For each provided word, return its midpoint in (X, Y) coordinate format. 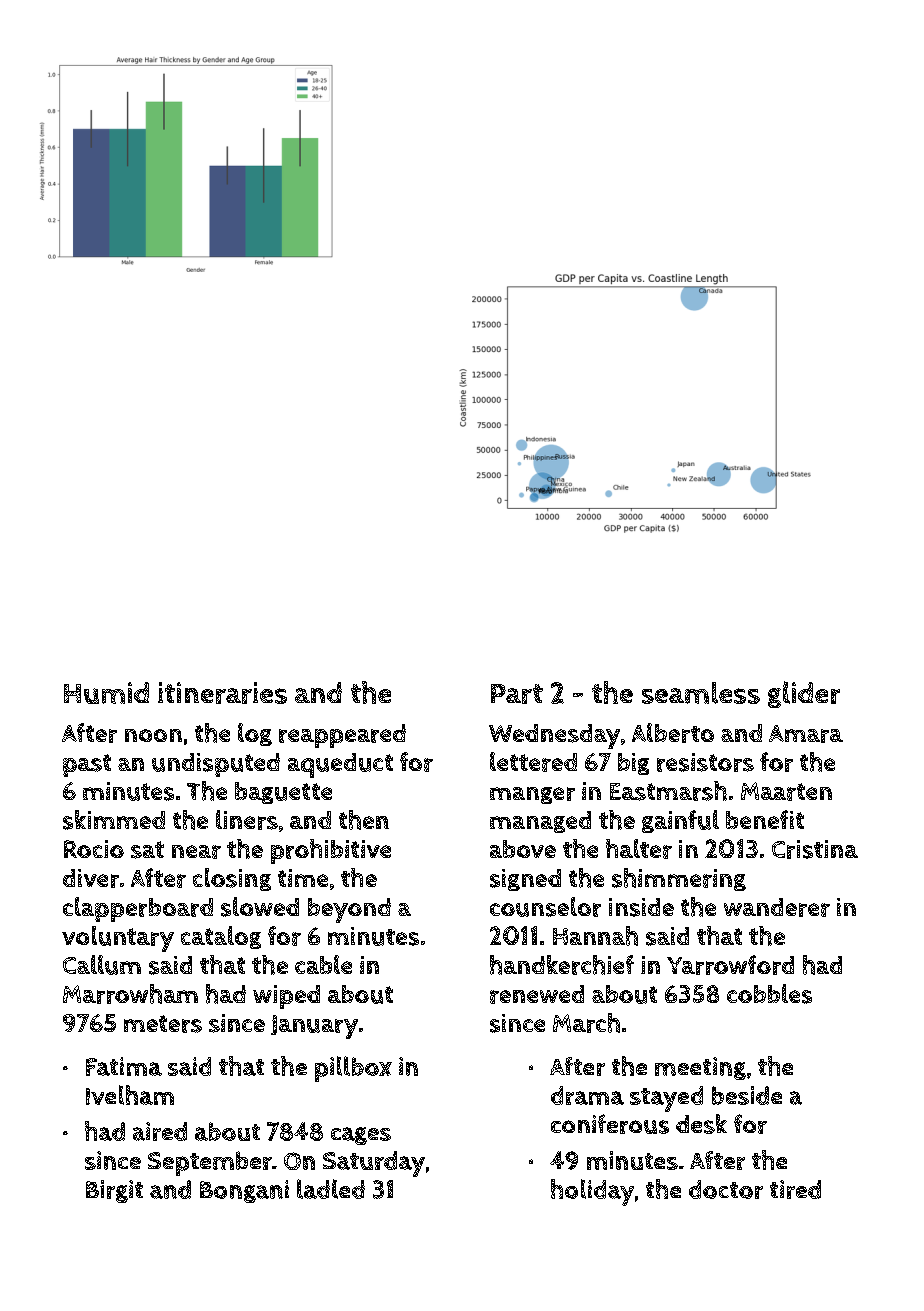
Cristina (815, 849)
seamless (701, 693)
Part (517, 694)
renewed (537, 994)
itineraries (222, 693)
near (196, 852)
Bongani (244, 1191)
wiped (286, 997)
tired (795, 1189)
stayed (666, 1099)
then (364, 820)
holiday (592, 1192)
